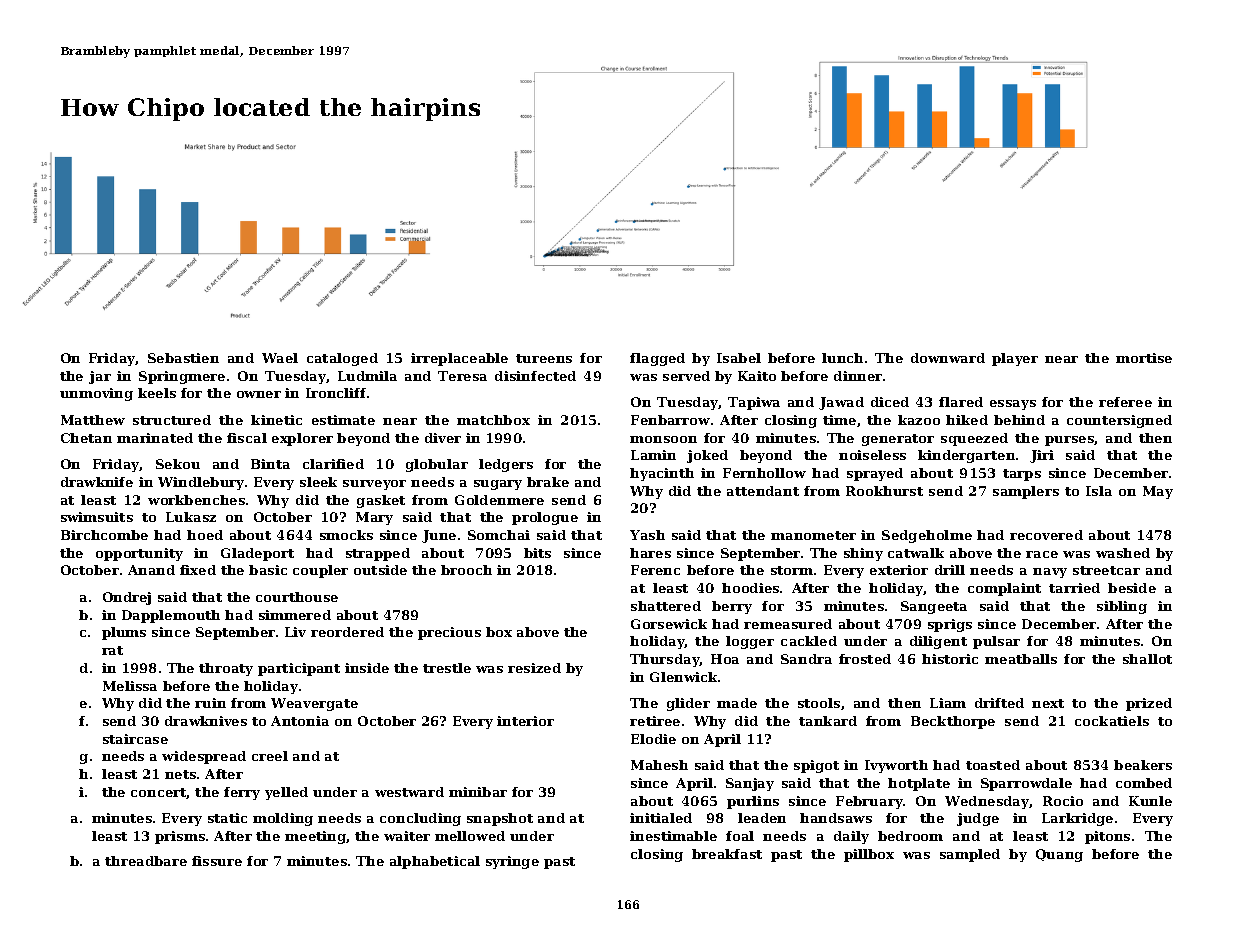  What do you see at coordinates (1059, 855) in the screenshot?
I see `Quang` at bounding box center [1059, 855].
